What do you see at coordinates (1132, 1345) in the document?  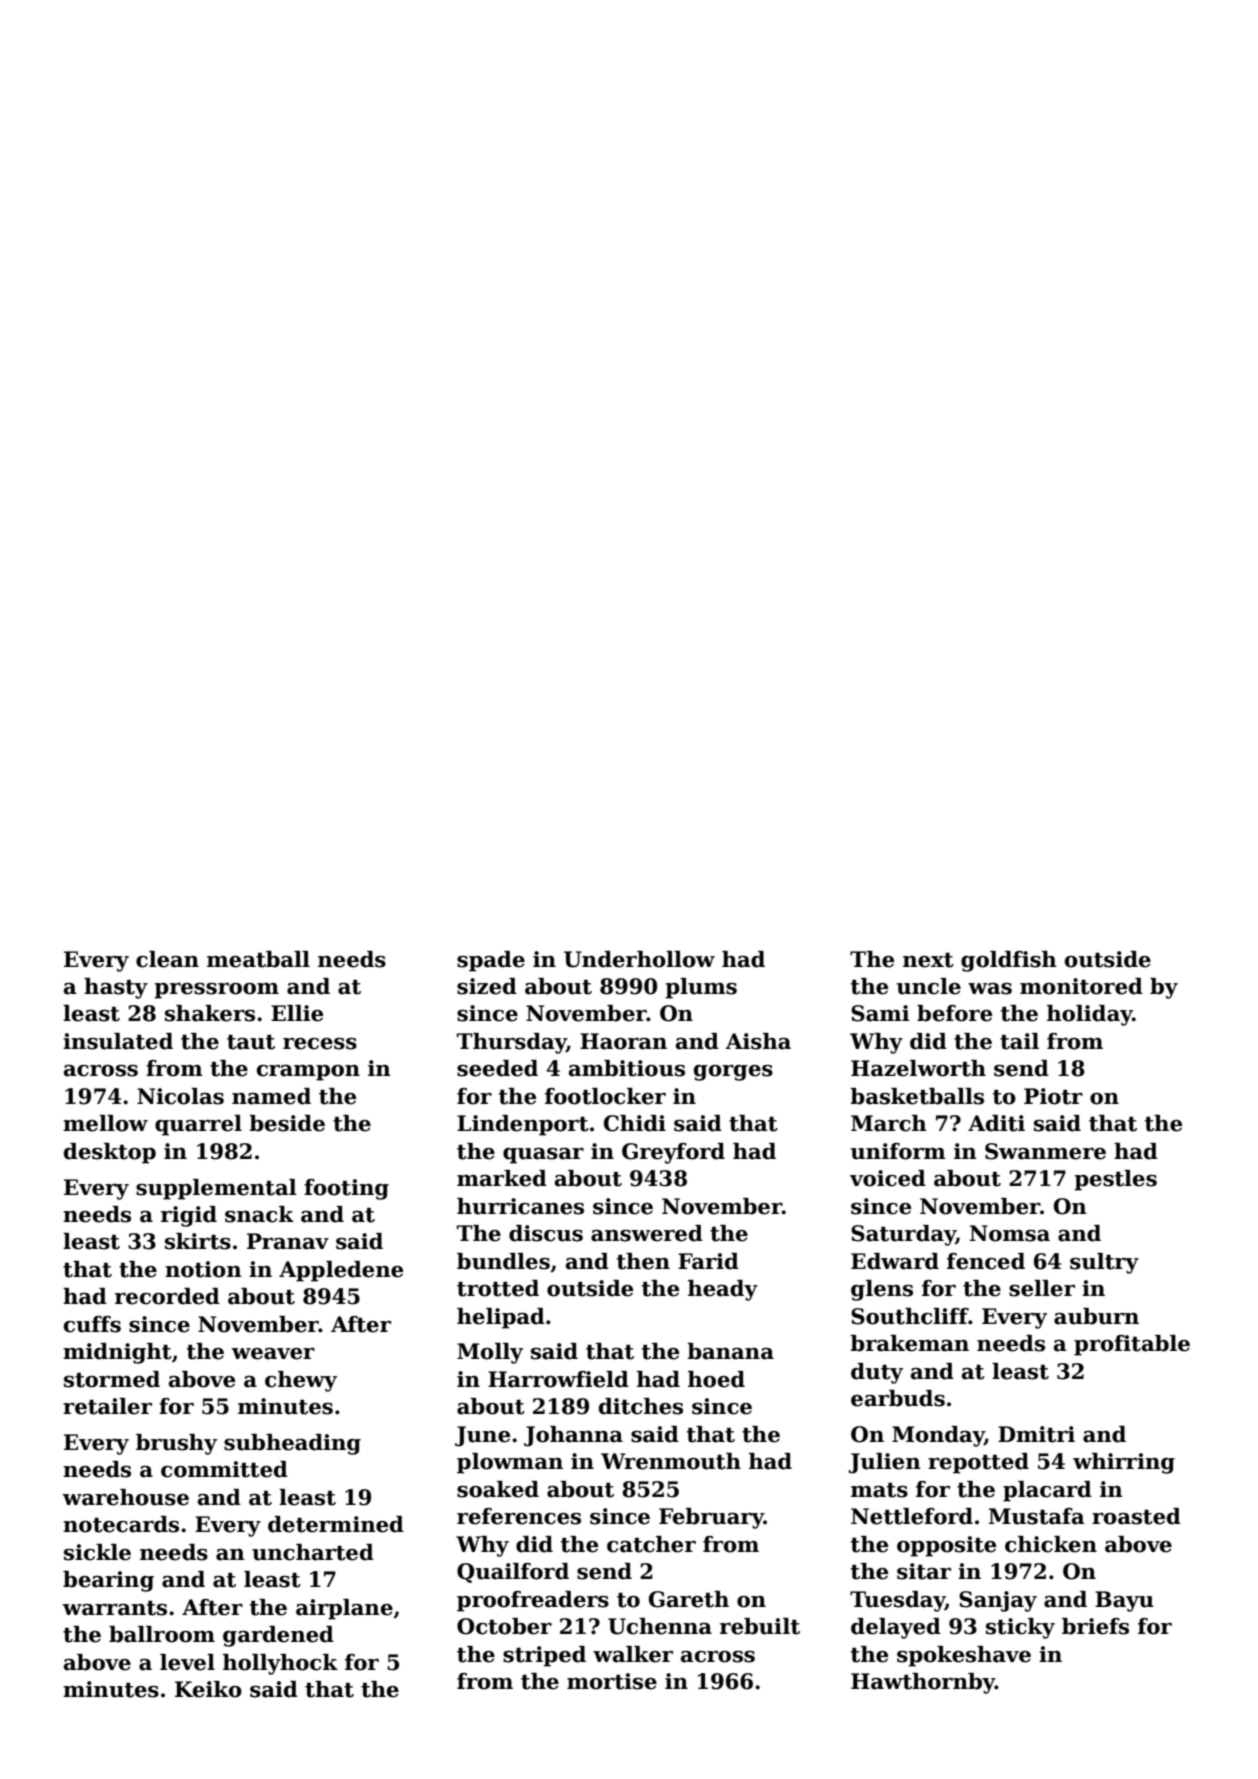 I see `profitable` at bounding box center [1132, 1345].
